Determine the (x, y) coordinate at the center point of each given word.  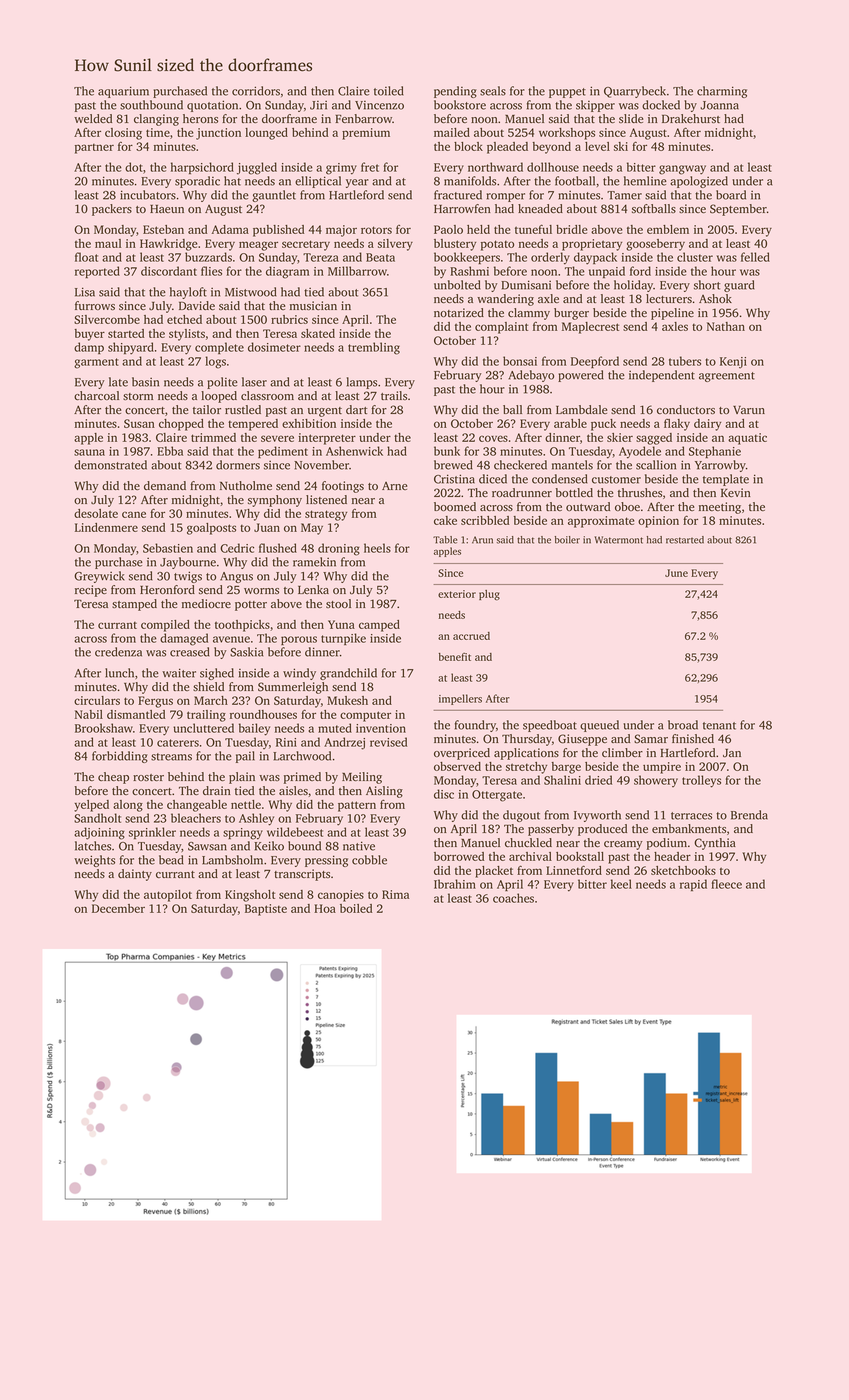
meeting (720, 508)
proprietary (592, 245)
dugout (521, 816)
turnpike (343, 639)
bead (171, 860)
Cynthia (715, 844)
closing (123, 134)
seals (493, 91)
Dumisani (526, 285)
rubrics (289, 319)
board (731, 195)
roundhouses (263, 714)
